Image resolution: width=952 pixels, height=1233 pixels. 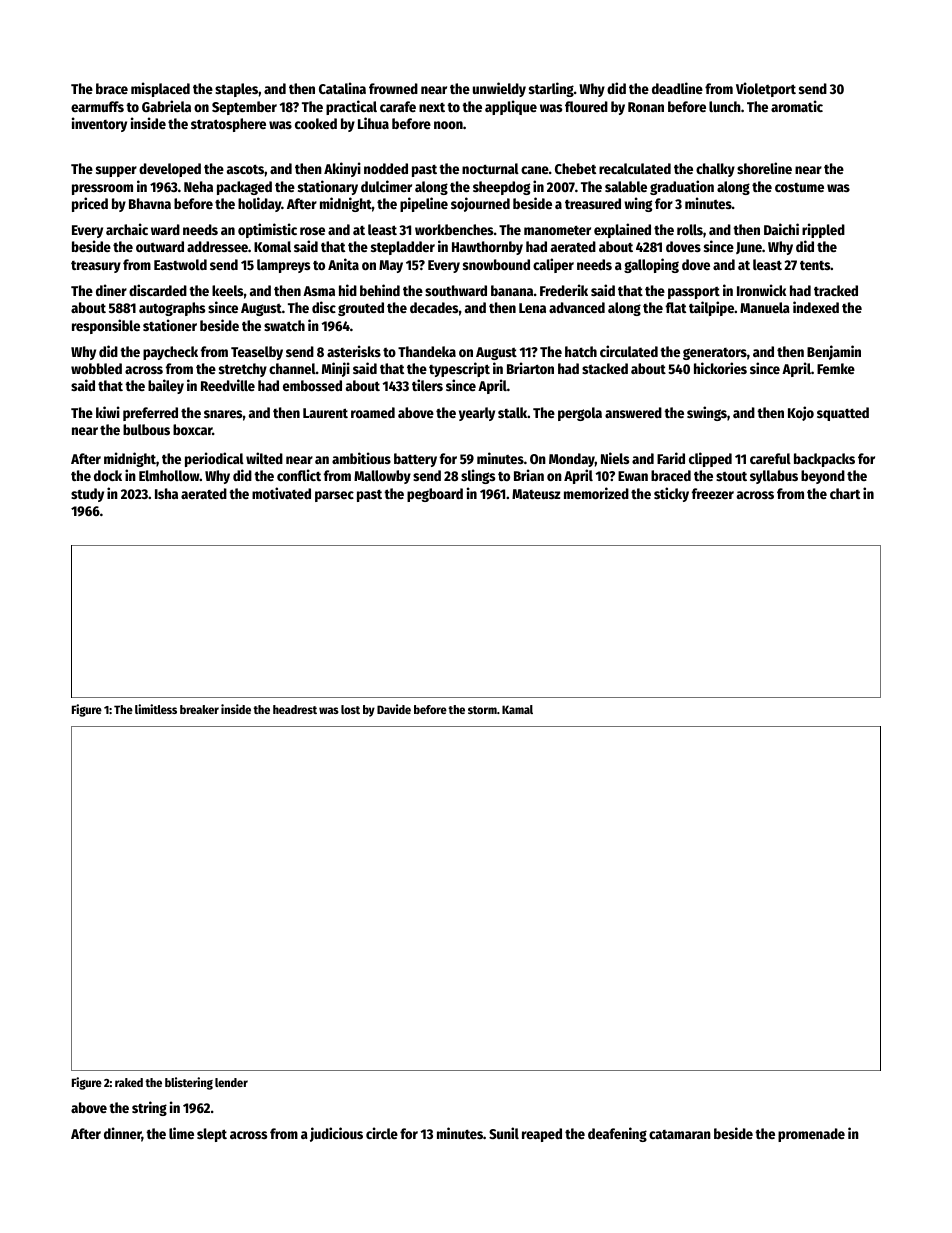 What do you see at coordinates (334, 496) in the page?
I see `parsec` at bounding box center [334, 496].
